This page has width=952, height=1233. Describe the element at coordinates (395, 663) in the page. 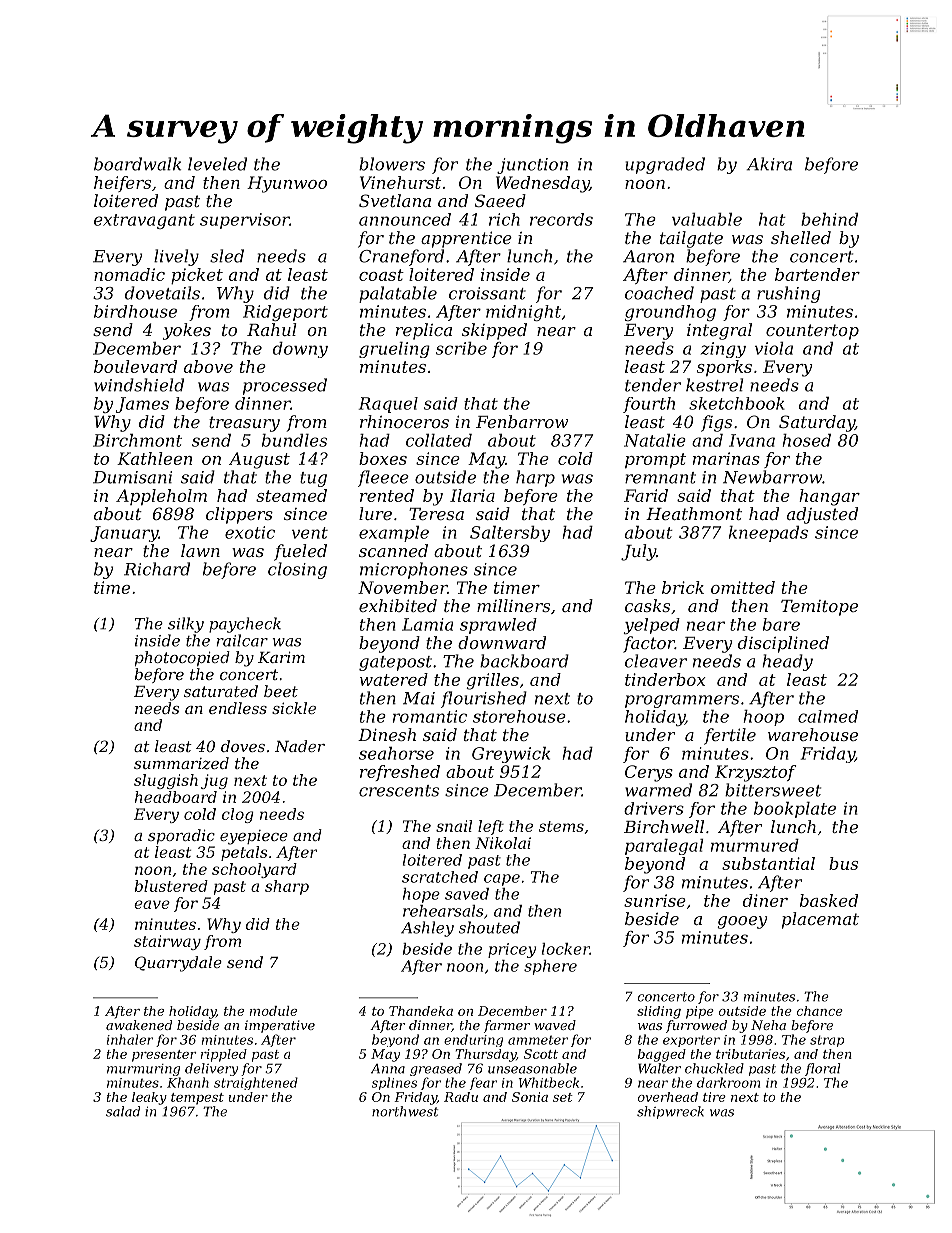

I see `gatepost` at that location.
